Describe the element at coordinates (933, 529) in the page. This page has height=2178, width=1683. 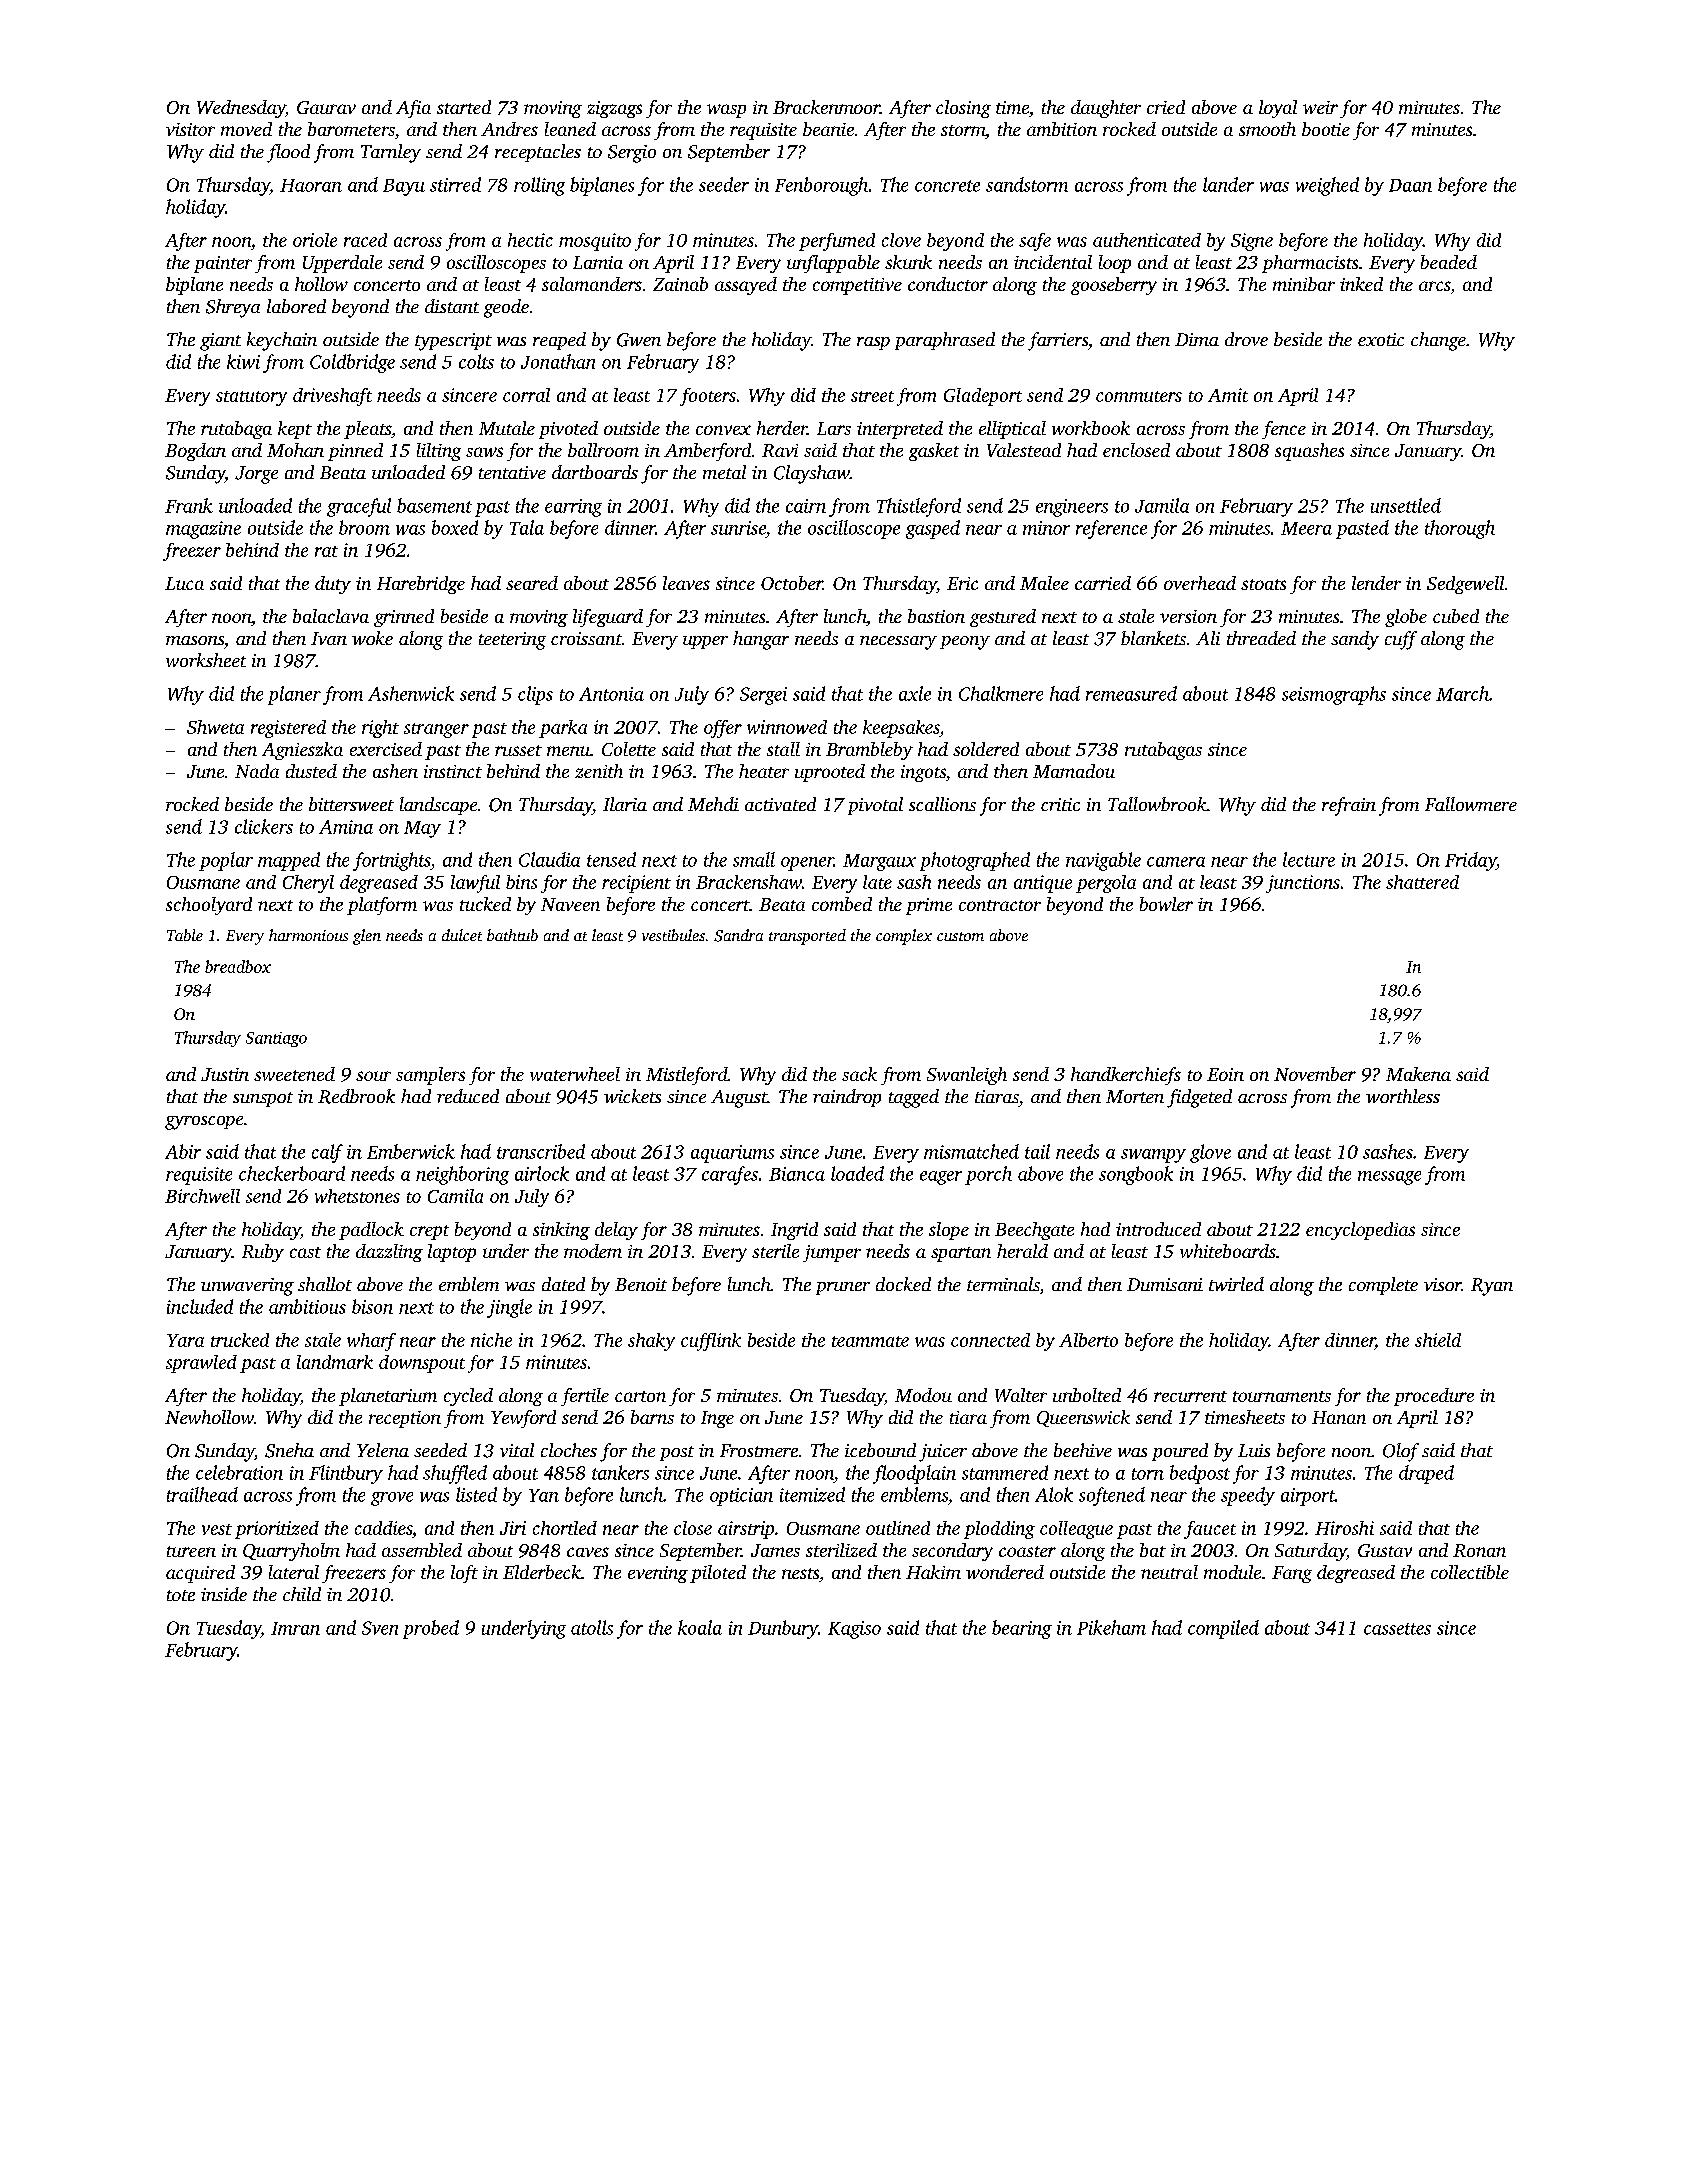
I see `gasped` at that location.
